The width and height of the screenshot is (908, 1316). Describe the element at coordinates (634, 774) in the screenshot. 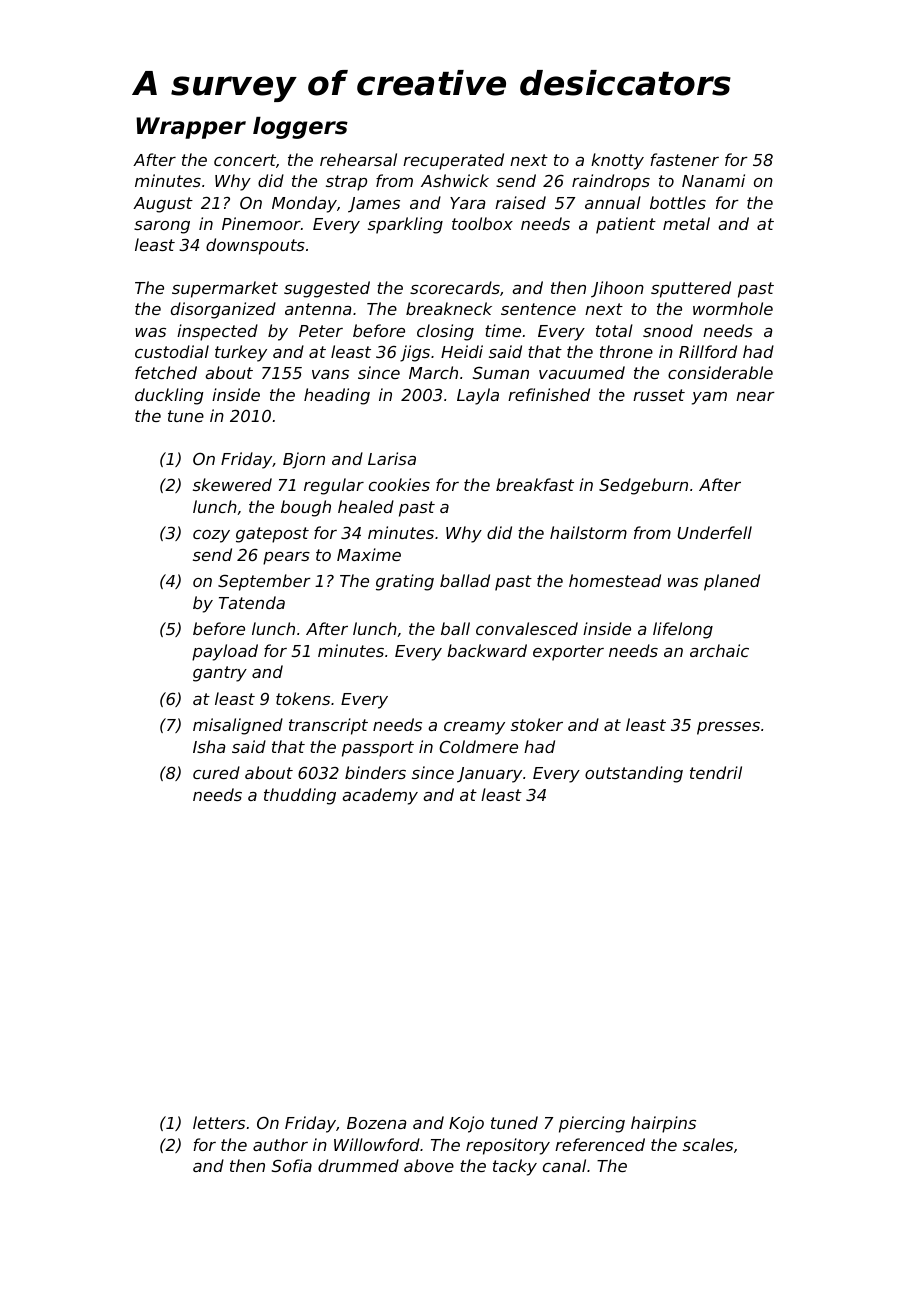

I see `outstanding` at that location.
